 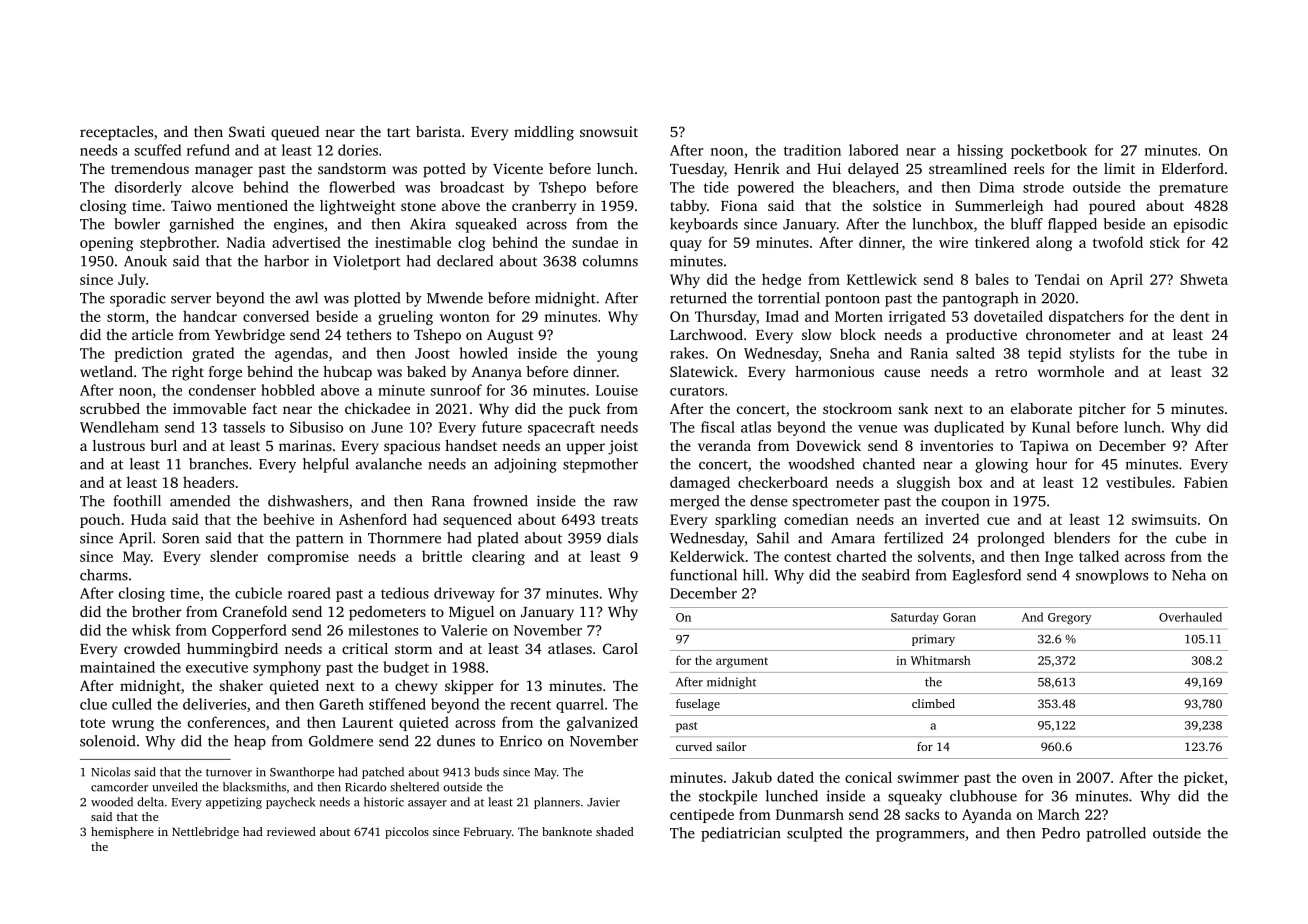 I want to click on upper, so click(x=585, y=449).
